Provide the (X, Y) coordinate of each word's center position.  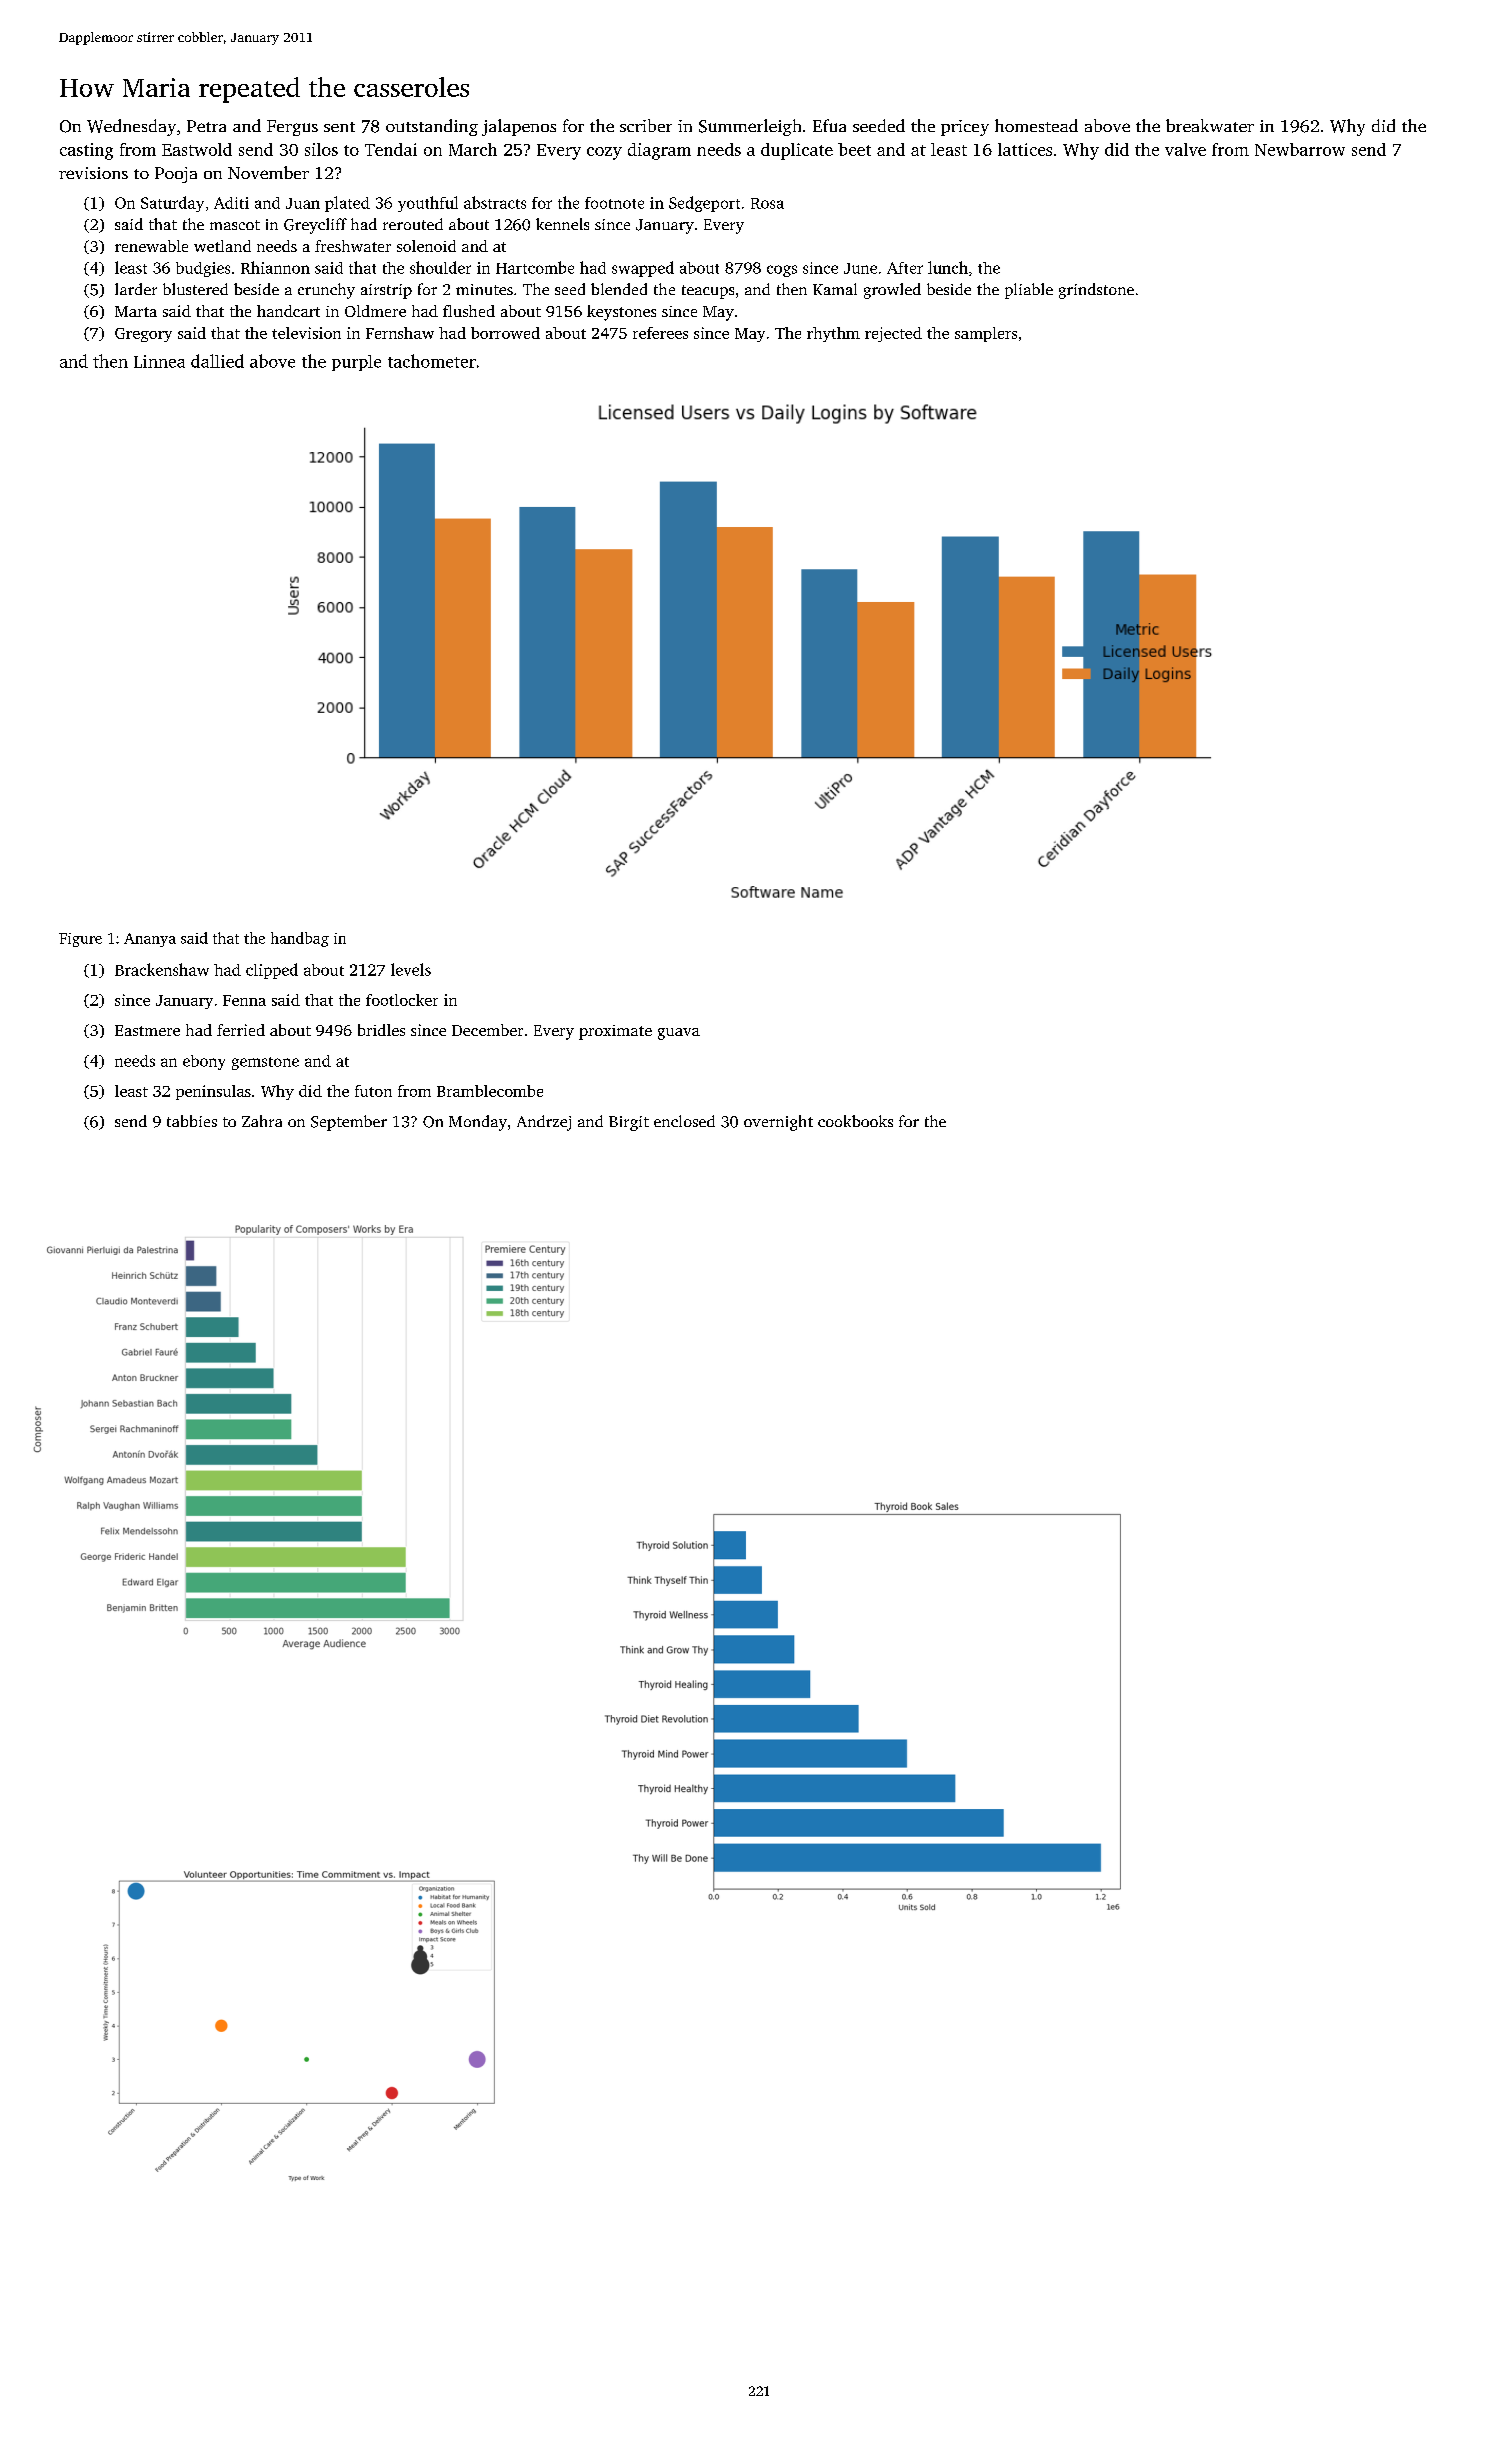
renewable (151, 246)
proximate (615, 1032)
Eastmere (147, 1030)
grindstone (1096, 291)
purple (356, 363)
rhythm (833, 334)
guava (679, 1034)
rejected (893, 334)
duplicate (797, 151)
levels (411, 969)
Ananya (150, 940)
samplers (986, 334)
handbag (300, 939)
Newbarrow (1300, 149)
